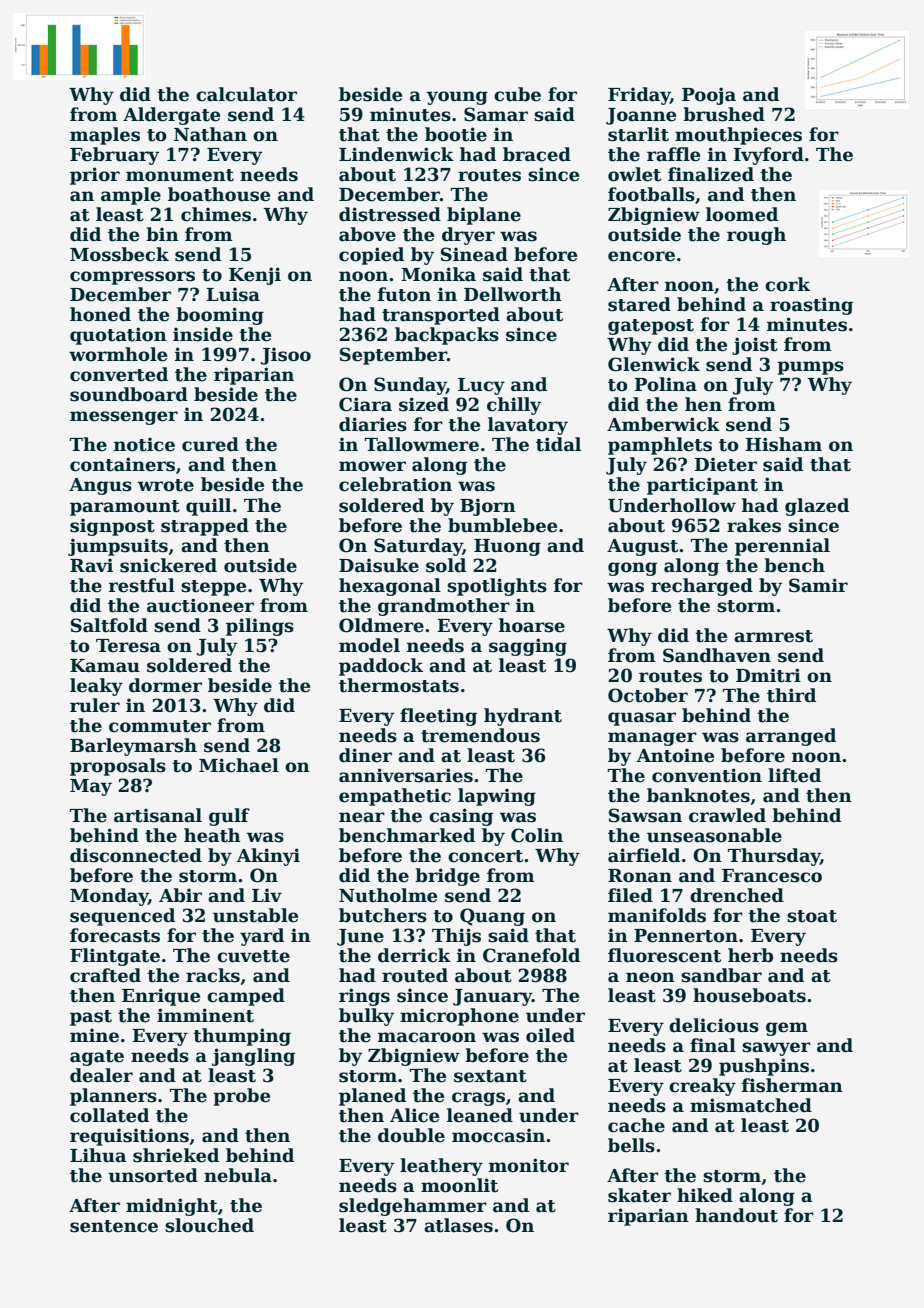 The height and width of the screenshot is (1308, 924). Describe the element at coordinates (517, 94) in the screenshot. I see `cube` at that location.
